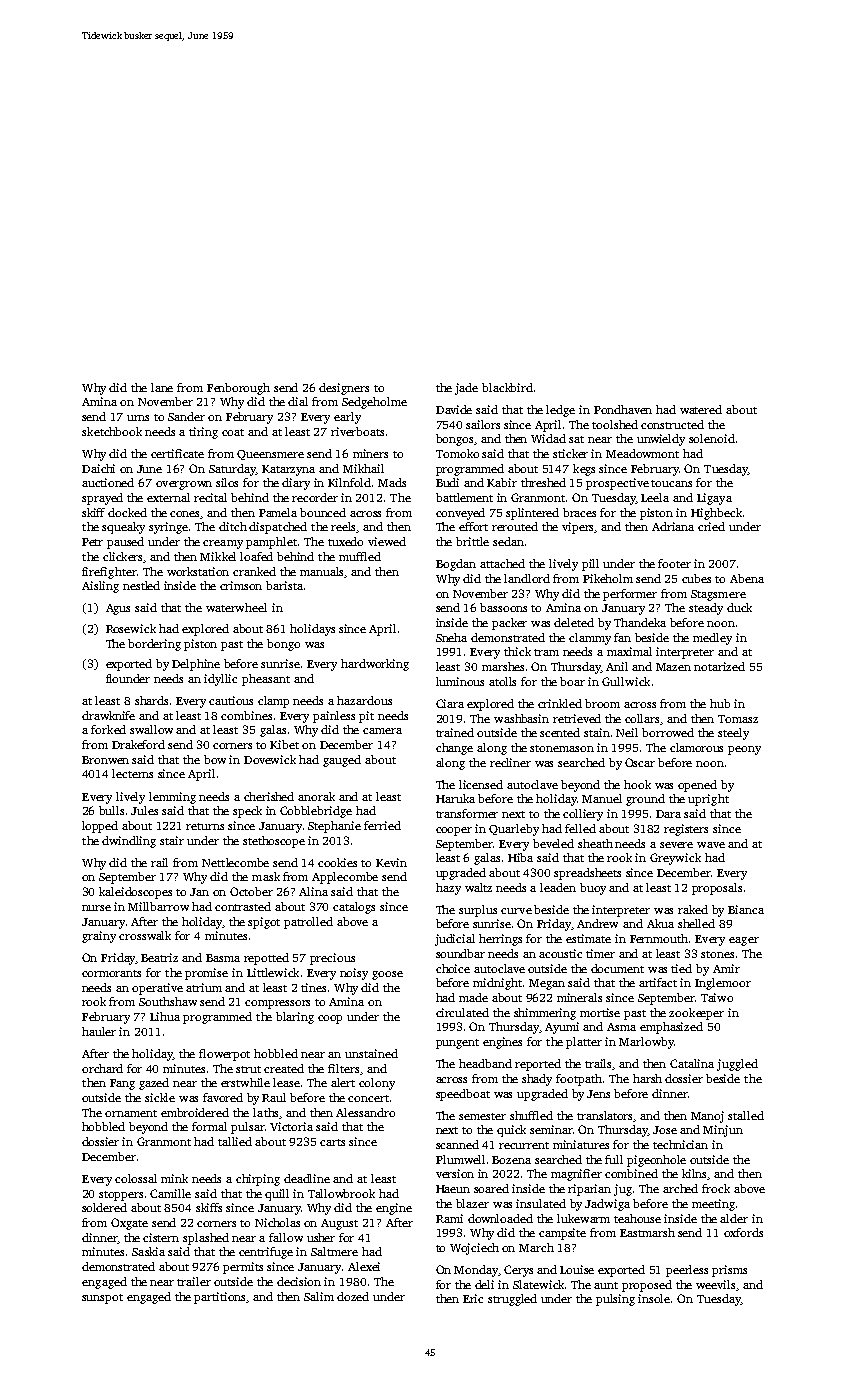 This page has height=1400, width=849. What do you see at coordinates (184, 485) in the page?
I see `overgrown` at bounding box center [184, 485].
